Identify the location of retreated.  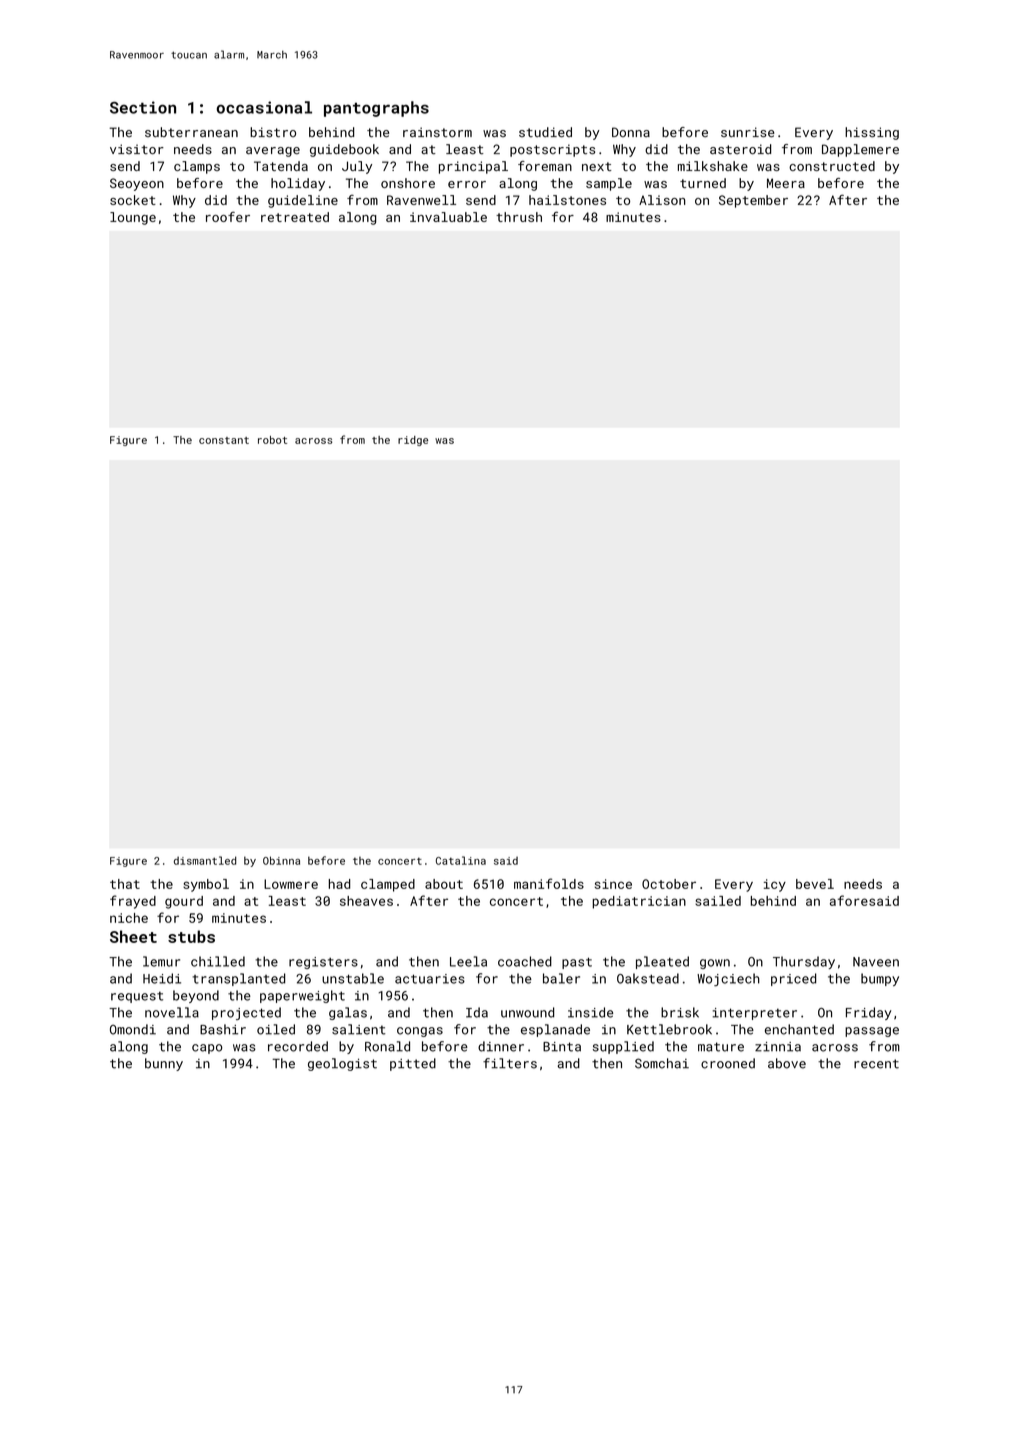
(295, 217).
